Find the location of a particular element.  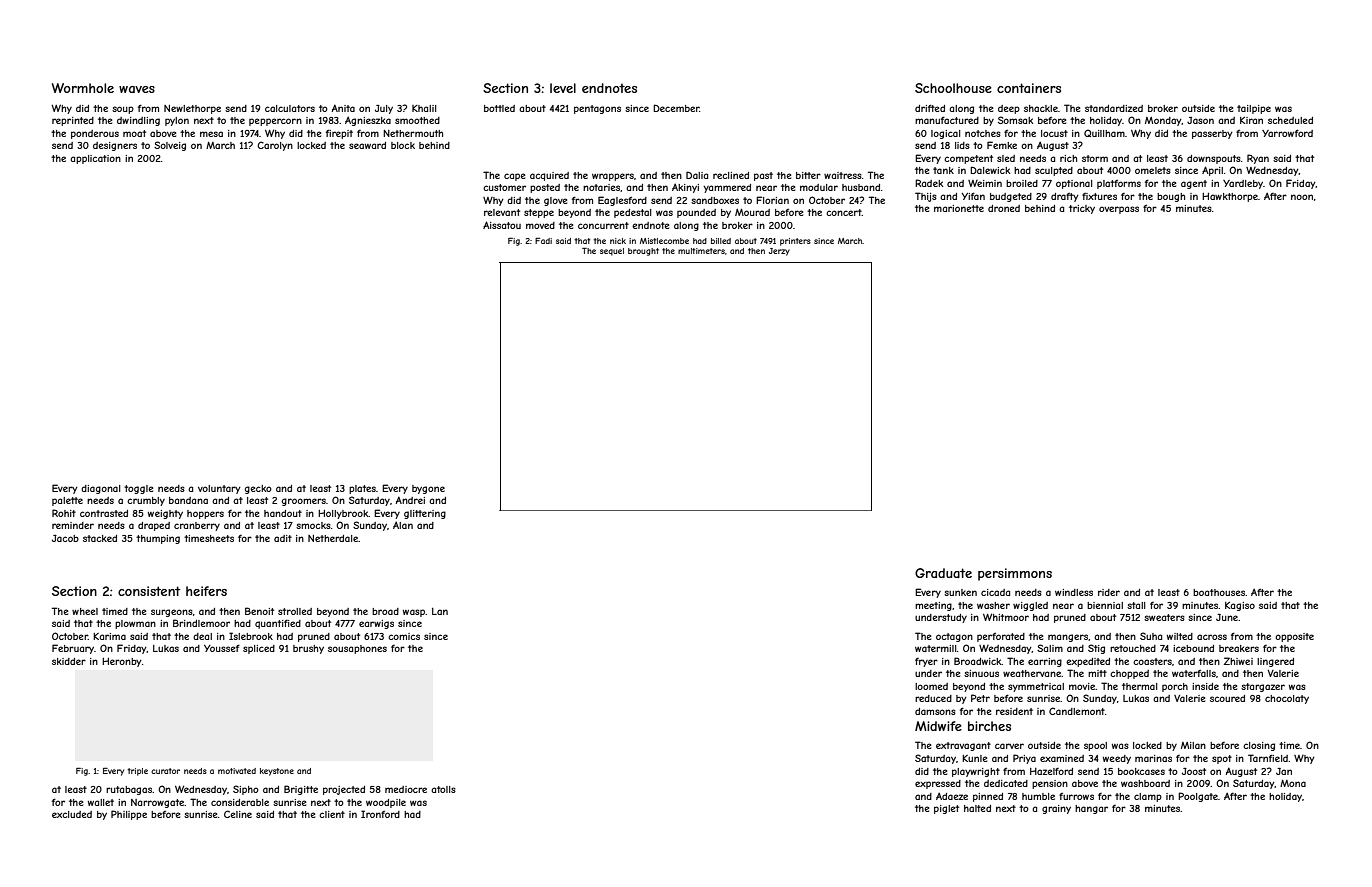

comics is located at coordinates (404, 636).
